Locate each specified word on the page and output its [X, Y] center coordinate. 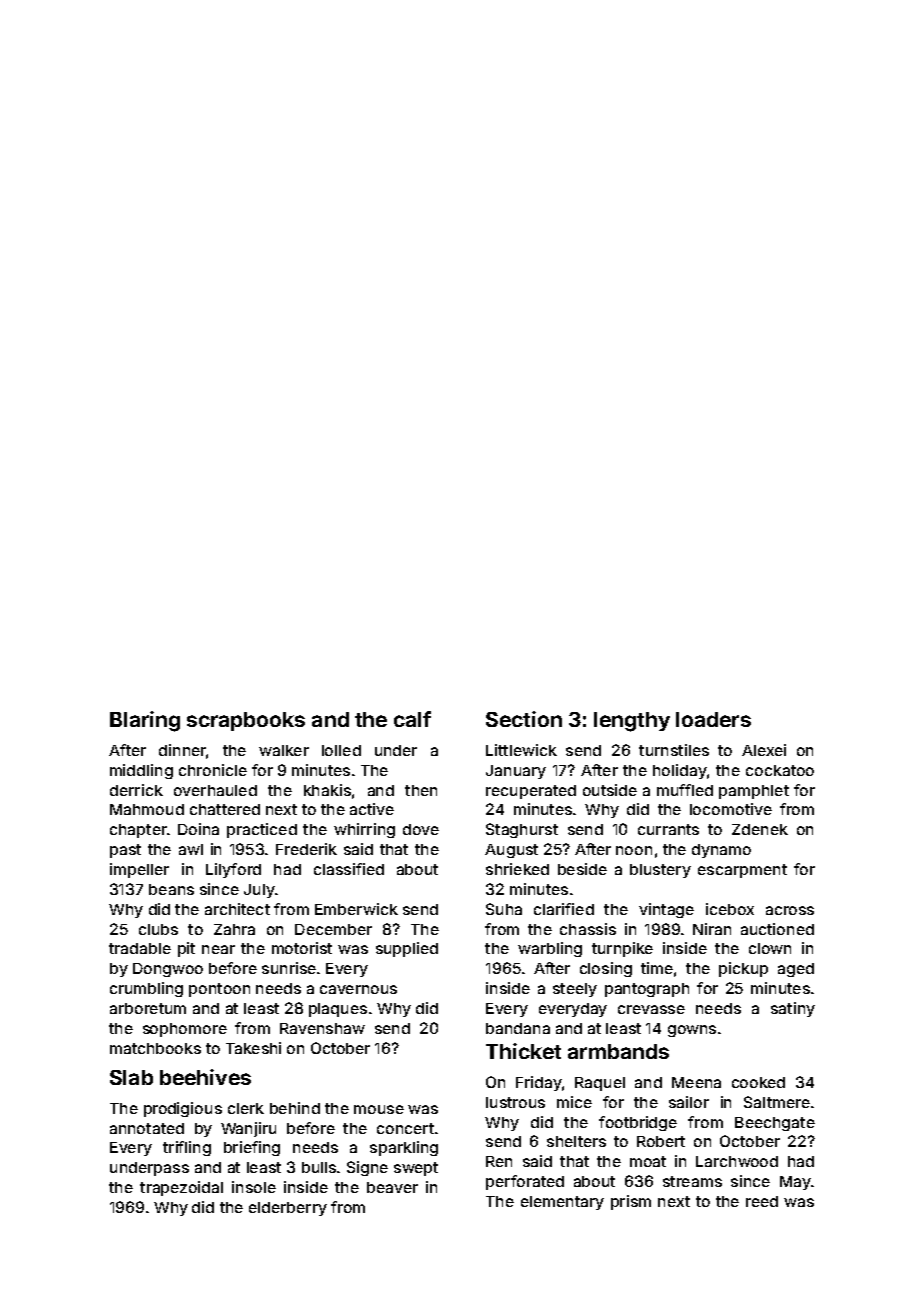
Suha [504, 909]
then [421, 790]
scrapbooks [246, 721]
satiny [793, 1009]
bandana [518, 1028]
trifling [187, 1148]
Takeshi [253, 1048]
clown [770, 948]
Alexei [764, 750]
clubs [158, 929]
